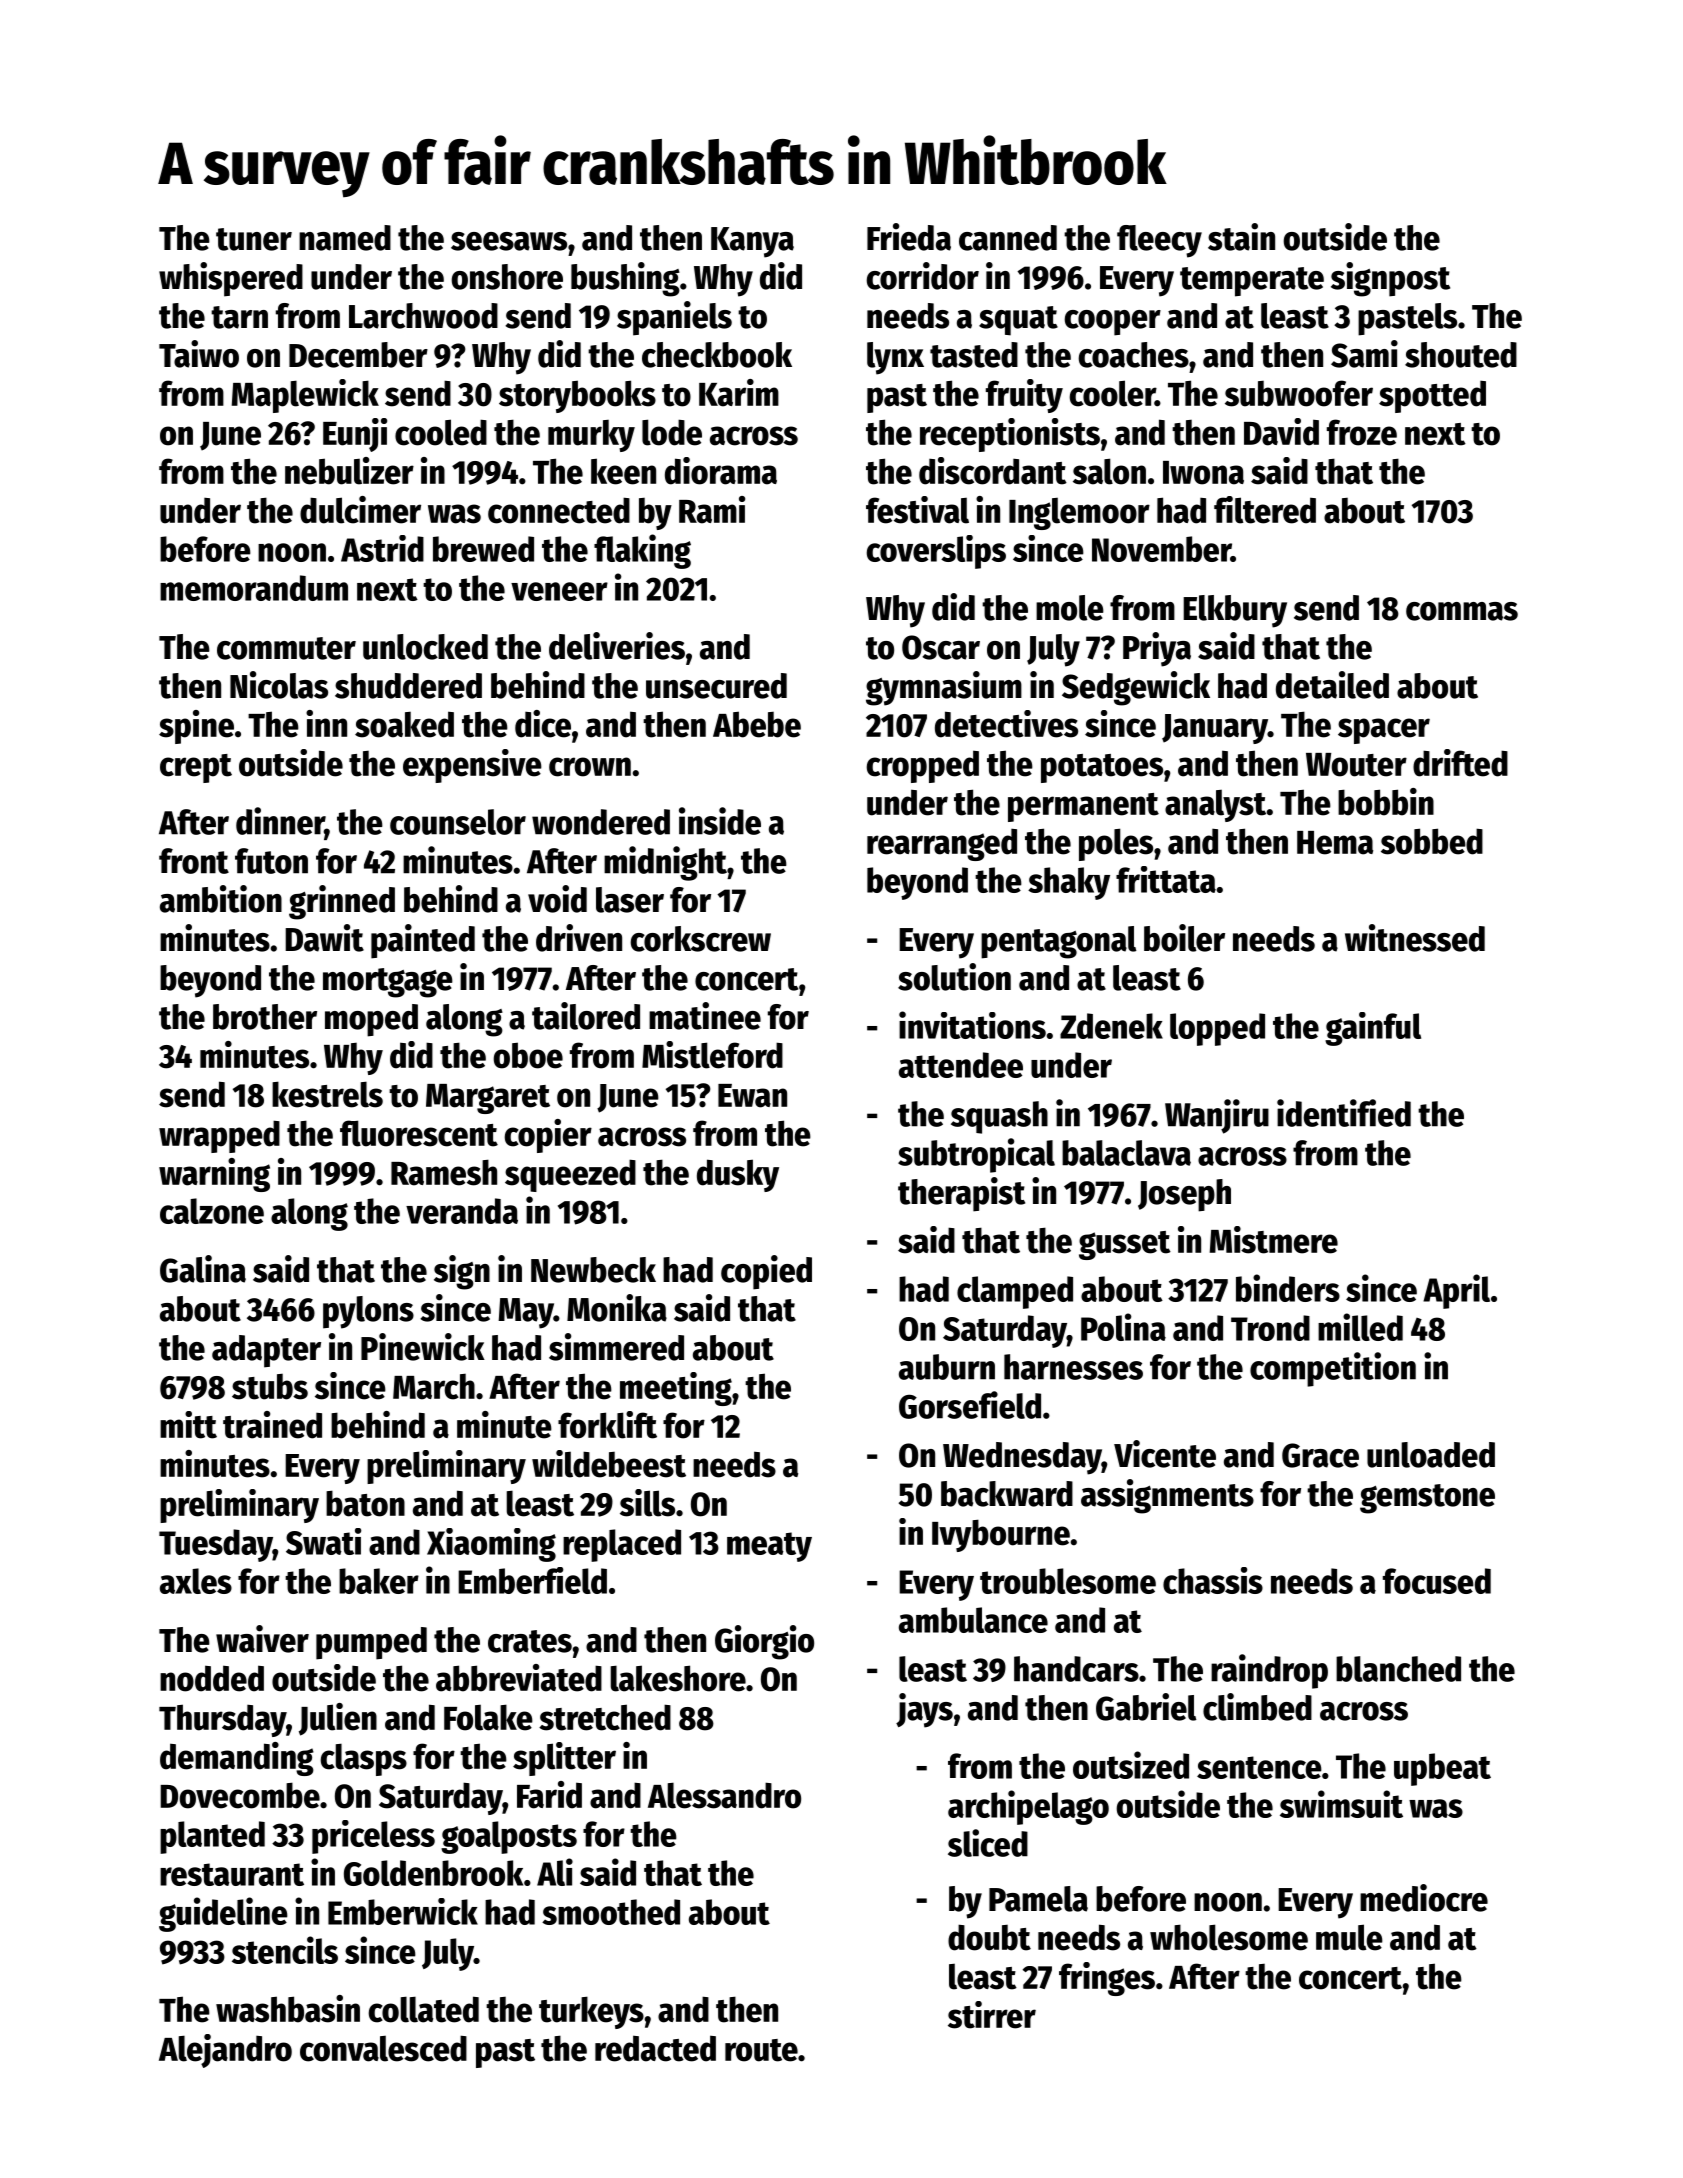 This screenshot has width=1683, height=2178. What do you see at coordinates (403, 1911) in the screenshot?
I see `Emberwick` at bounding box center [403, 1911].
